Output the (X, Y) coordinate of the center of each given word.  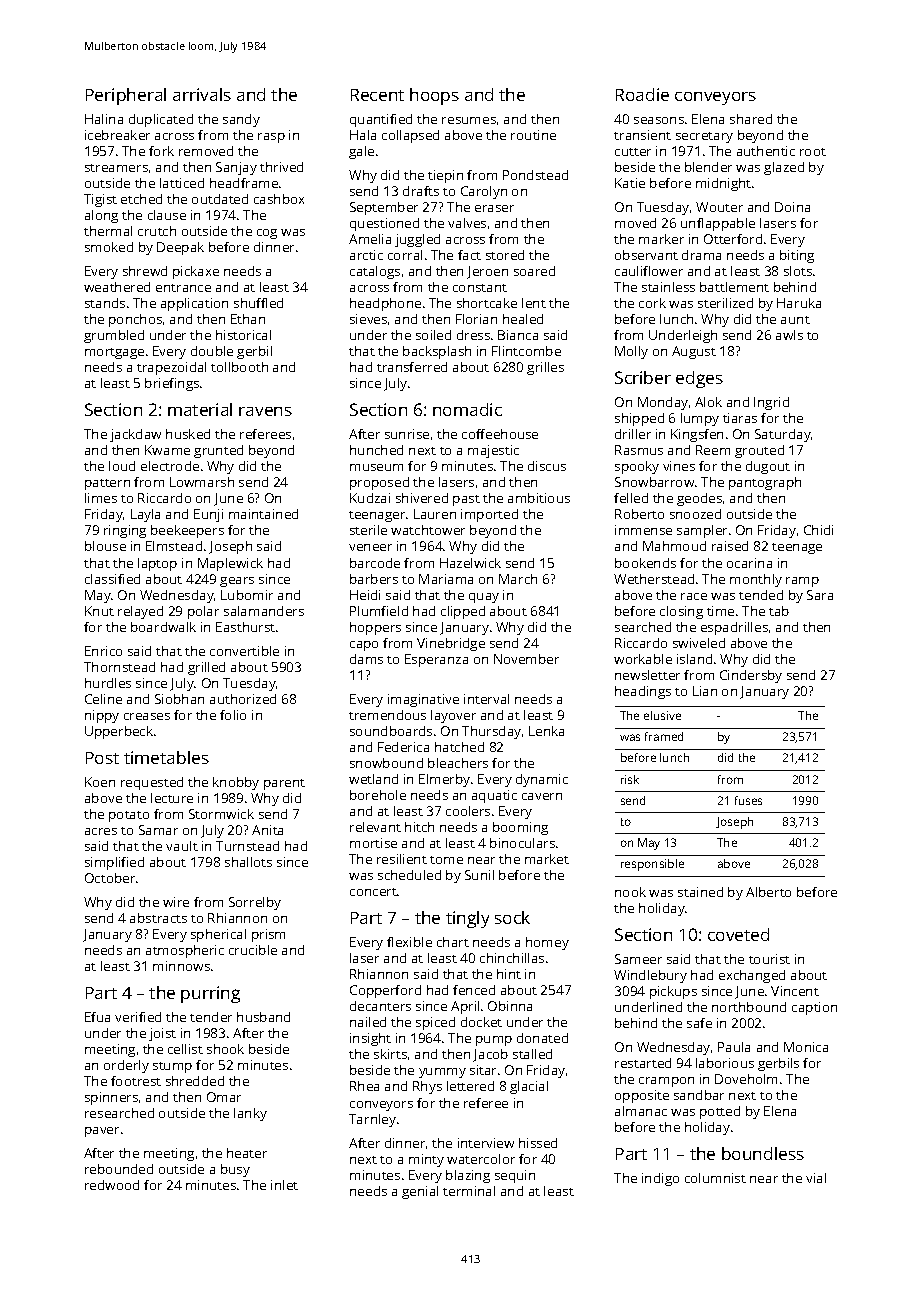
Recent (377, 95)
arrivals (202, 94)
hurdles (108, 683)
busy (235, 1170)
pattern (107, 484)
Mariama (446, 579)
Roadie (642, 94)
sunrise (407, 434)
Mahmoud (674, 546)
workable (643, 659)
